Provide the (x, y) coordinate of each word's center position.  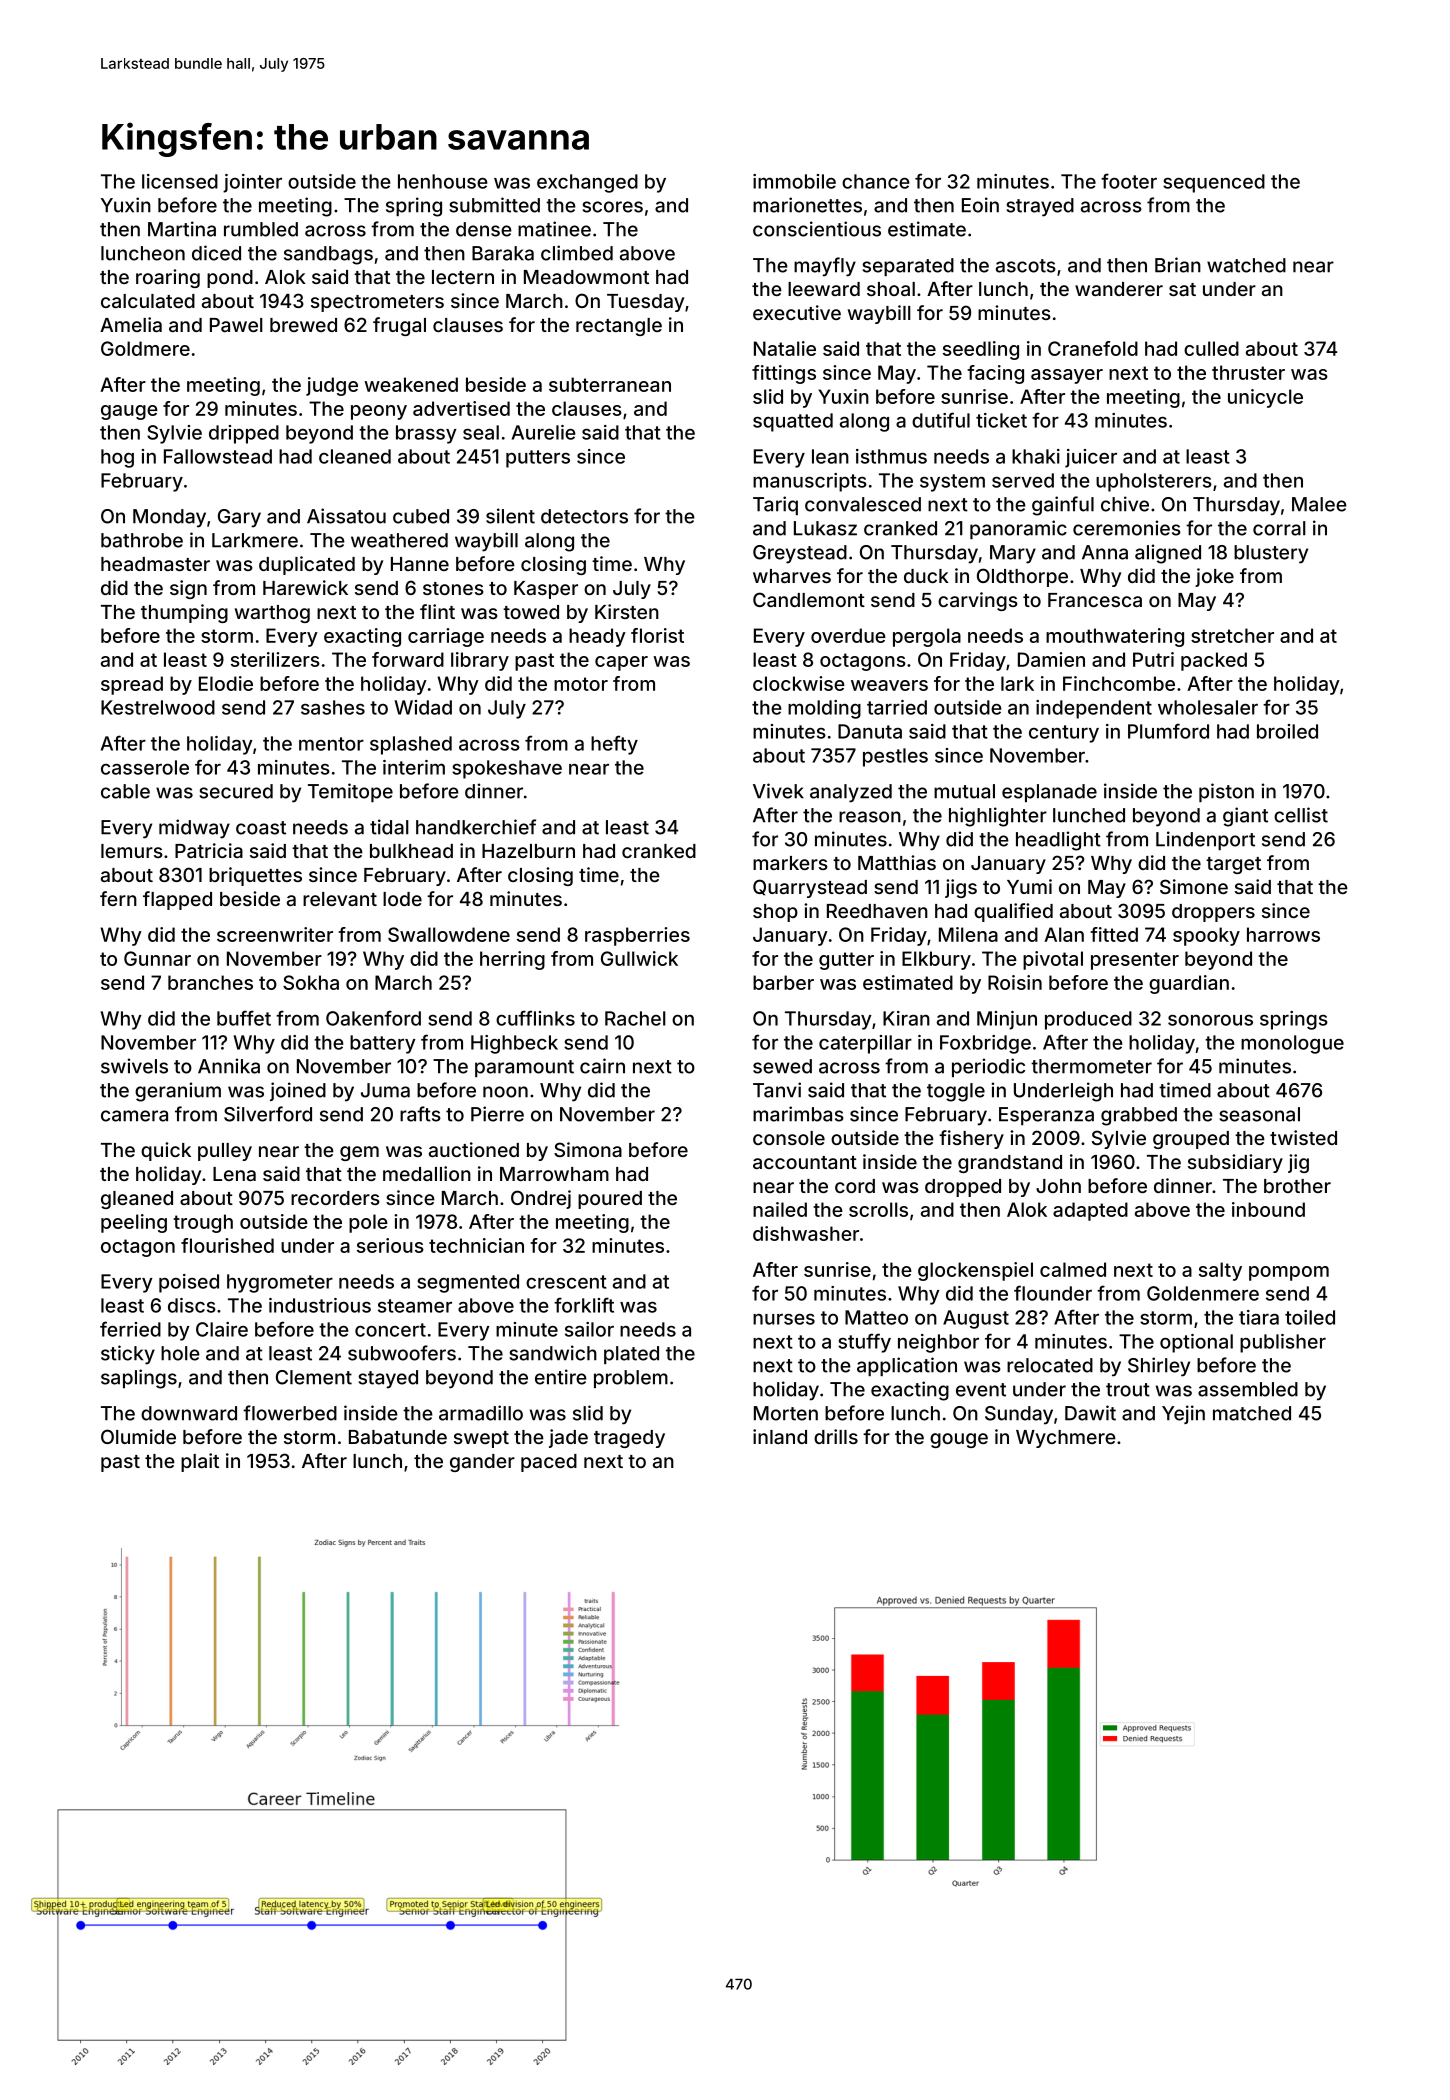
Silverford (268, 1114)
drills (836, 1436)
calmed (1073, 1269)
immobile (794, 181)
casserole (145, 767)
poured (610, 1200)
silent (510, 516)
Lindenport (1205, 840)
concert (390, 1330)
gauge (129, 412)
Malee (1319, 504)
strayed (1040, 207)
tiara (1259, 1317)
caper (621, 663)
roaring (168, 278)
